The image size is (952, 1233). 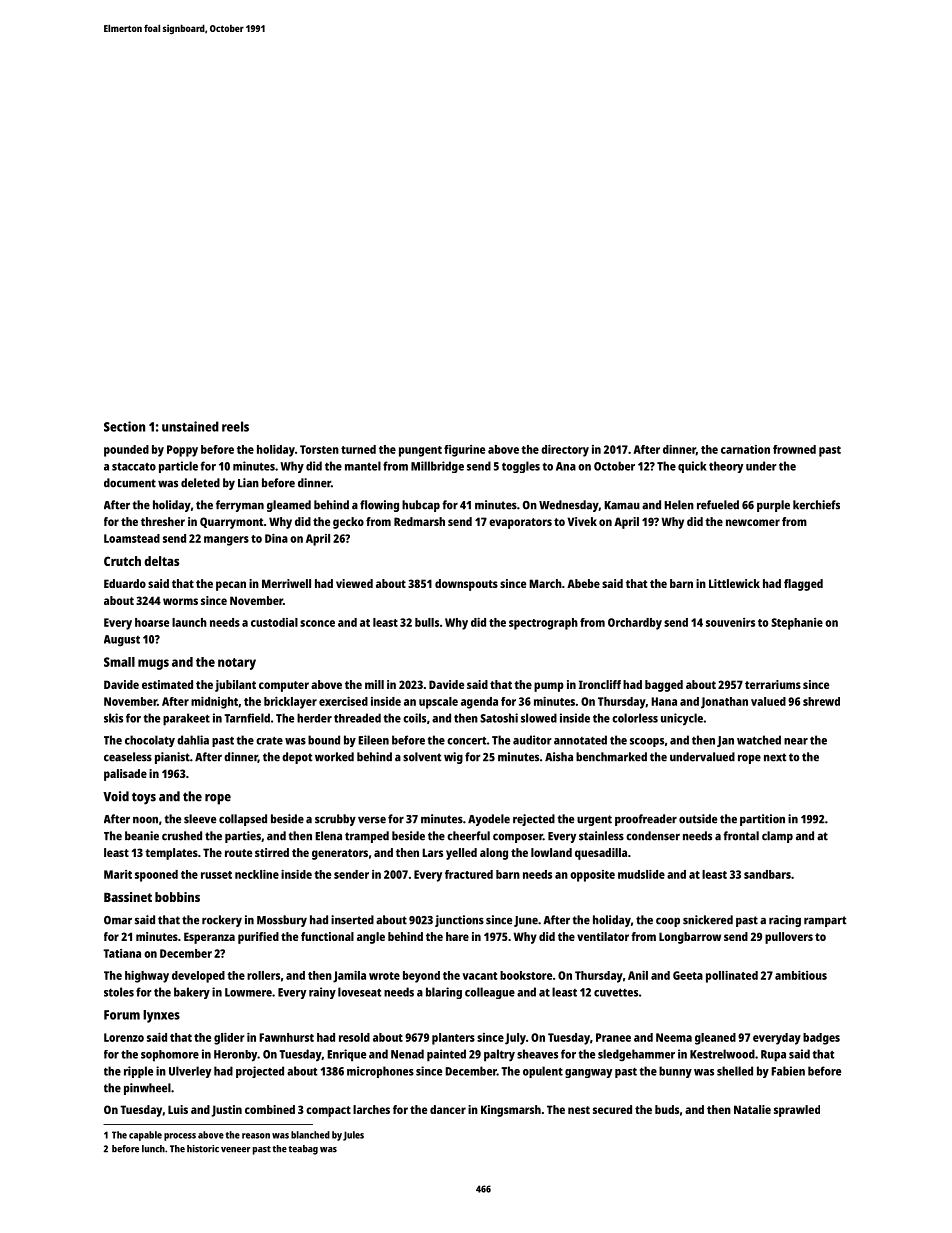 What do you see at coordinates (600, 684) in the image?
I see `Ironcliff` at bounding box center [600, 684].
